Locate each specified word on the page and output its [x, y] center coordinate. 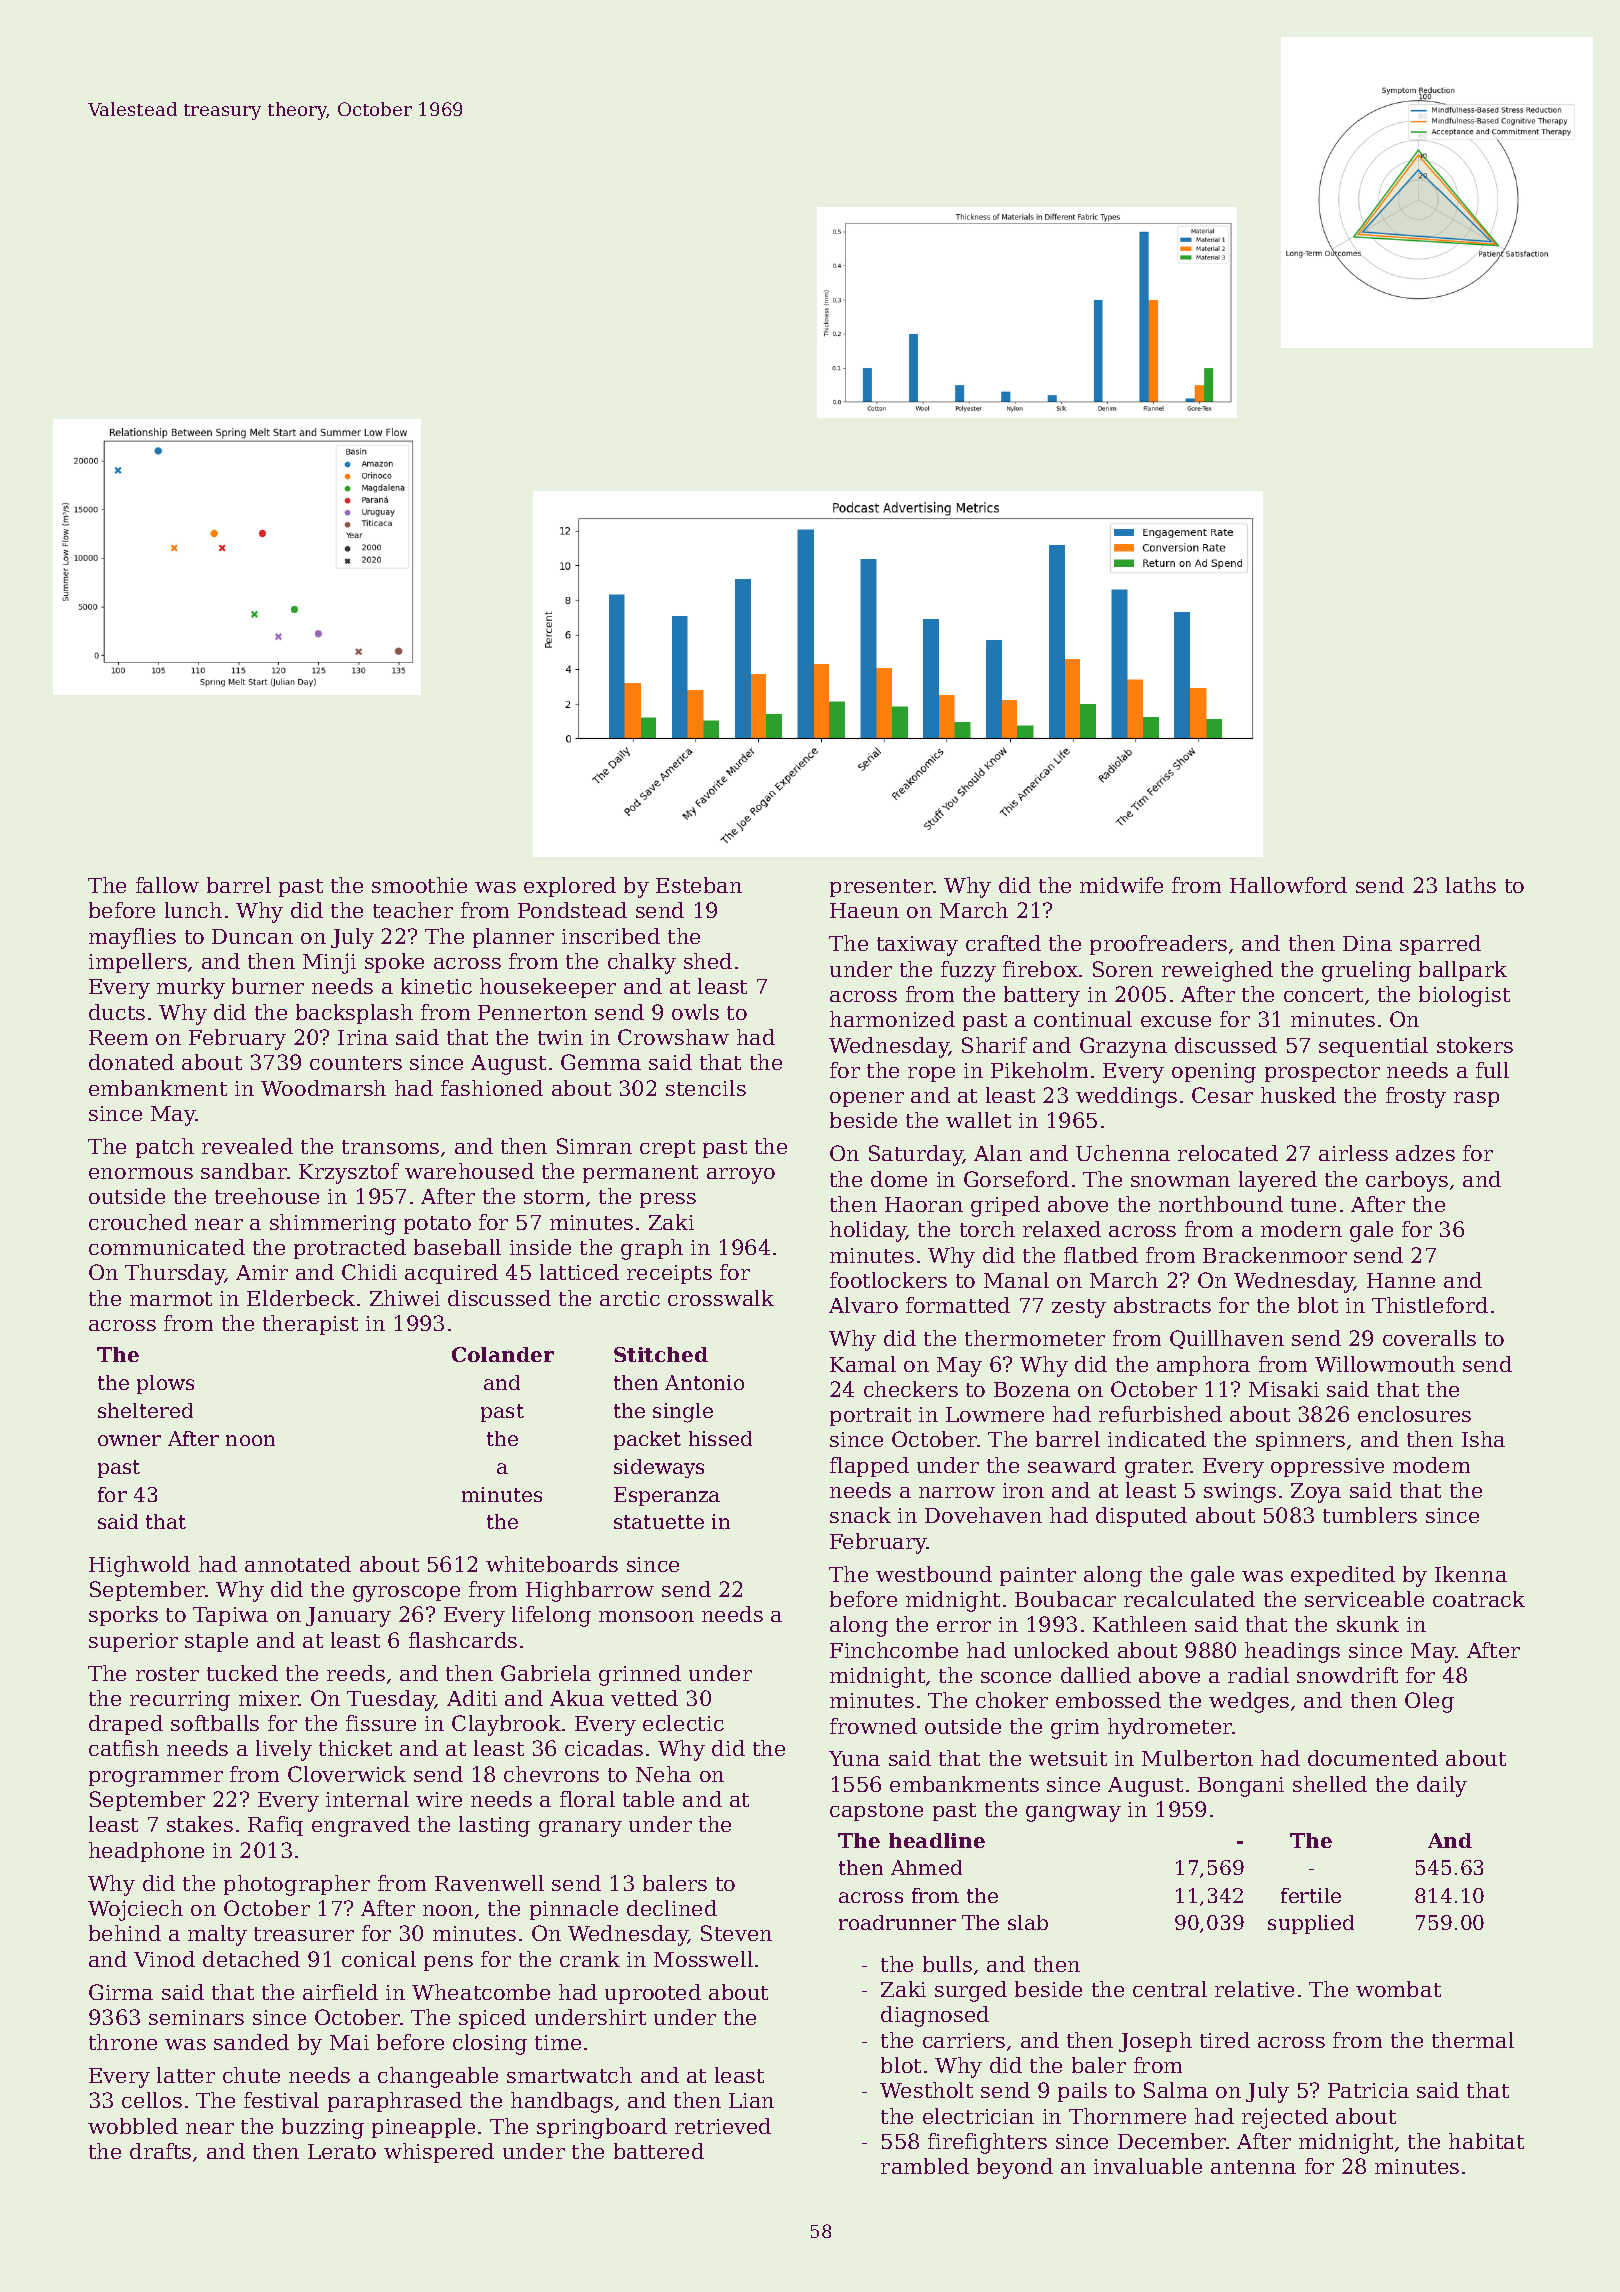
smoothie [419, 885]
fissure [381, 1723]
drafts [160, 2151]
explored [570, 887]
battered [659, 2151]
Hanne [1401, 1280]
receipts [669, 1274]
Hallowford [1288, 885]
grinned [640, 1675]
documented [1373, 1758]
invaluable [1148, 2166]
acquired [451, 1274]
